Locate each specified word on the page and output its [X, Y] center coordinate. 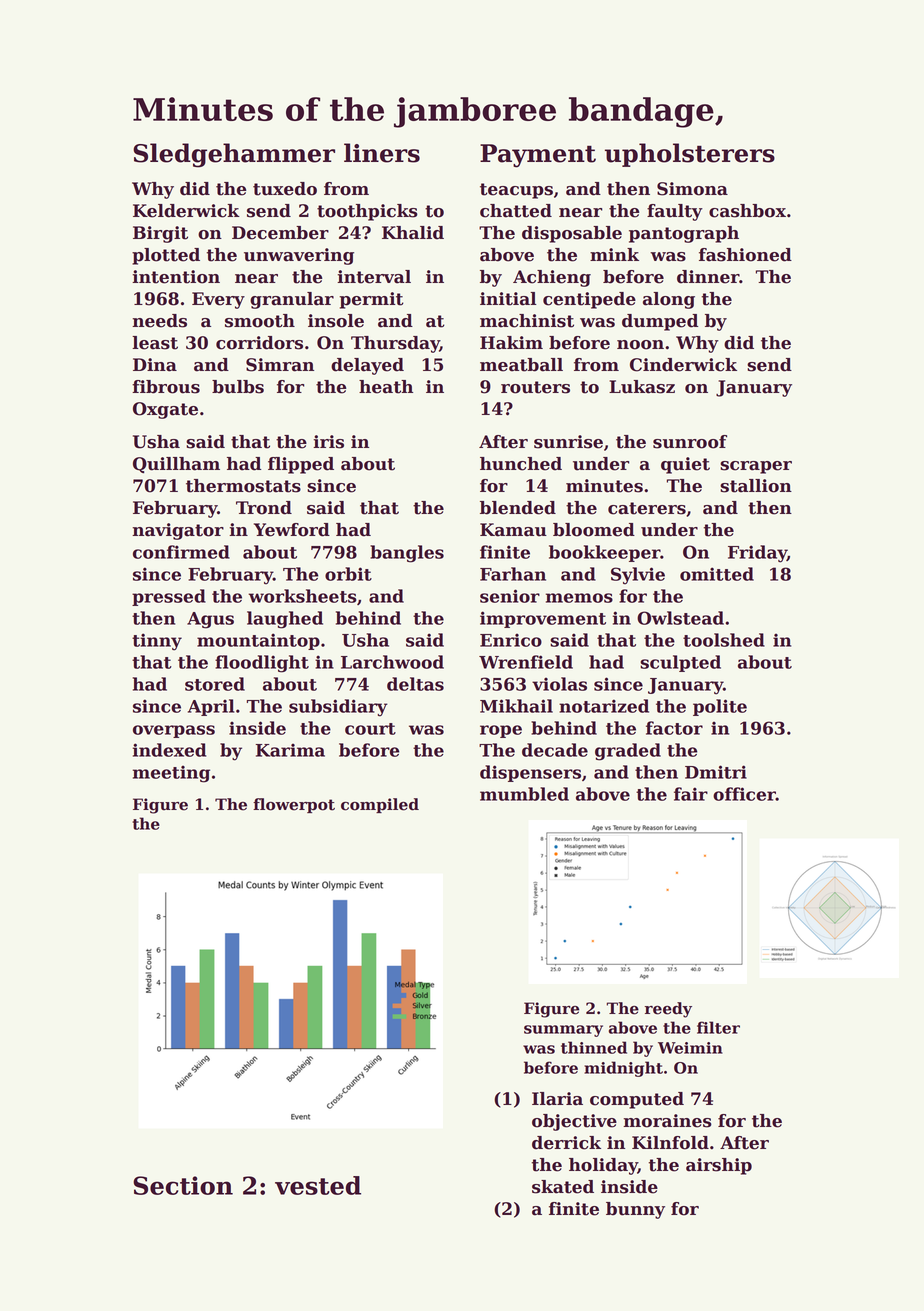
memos [579, 598]
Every [218, 300]
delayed [367, 366]
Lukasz [642, 387]
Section [183, 1185]
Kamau [513, 530]
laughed [285, 620]
